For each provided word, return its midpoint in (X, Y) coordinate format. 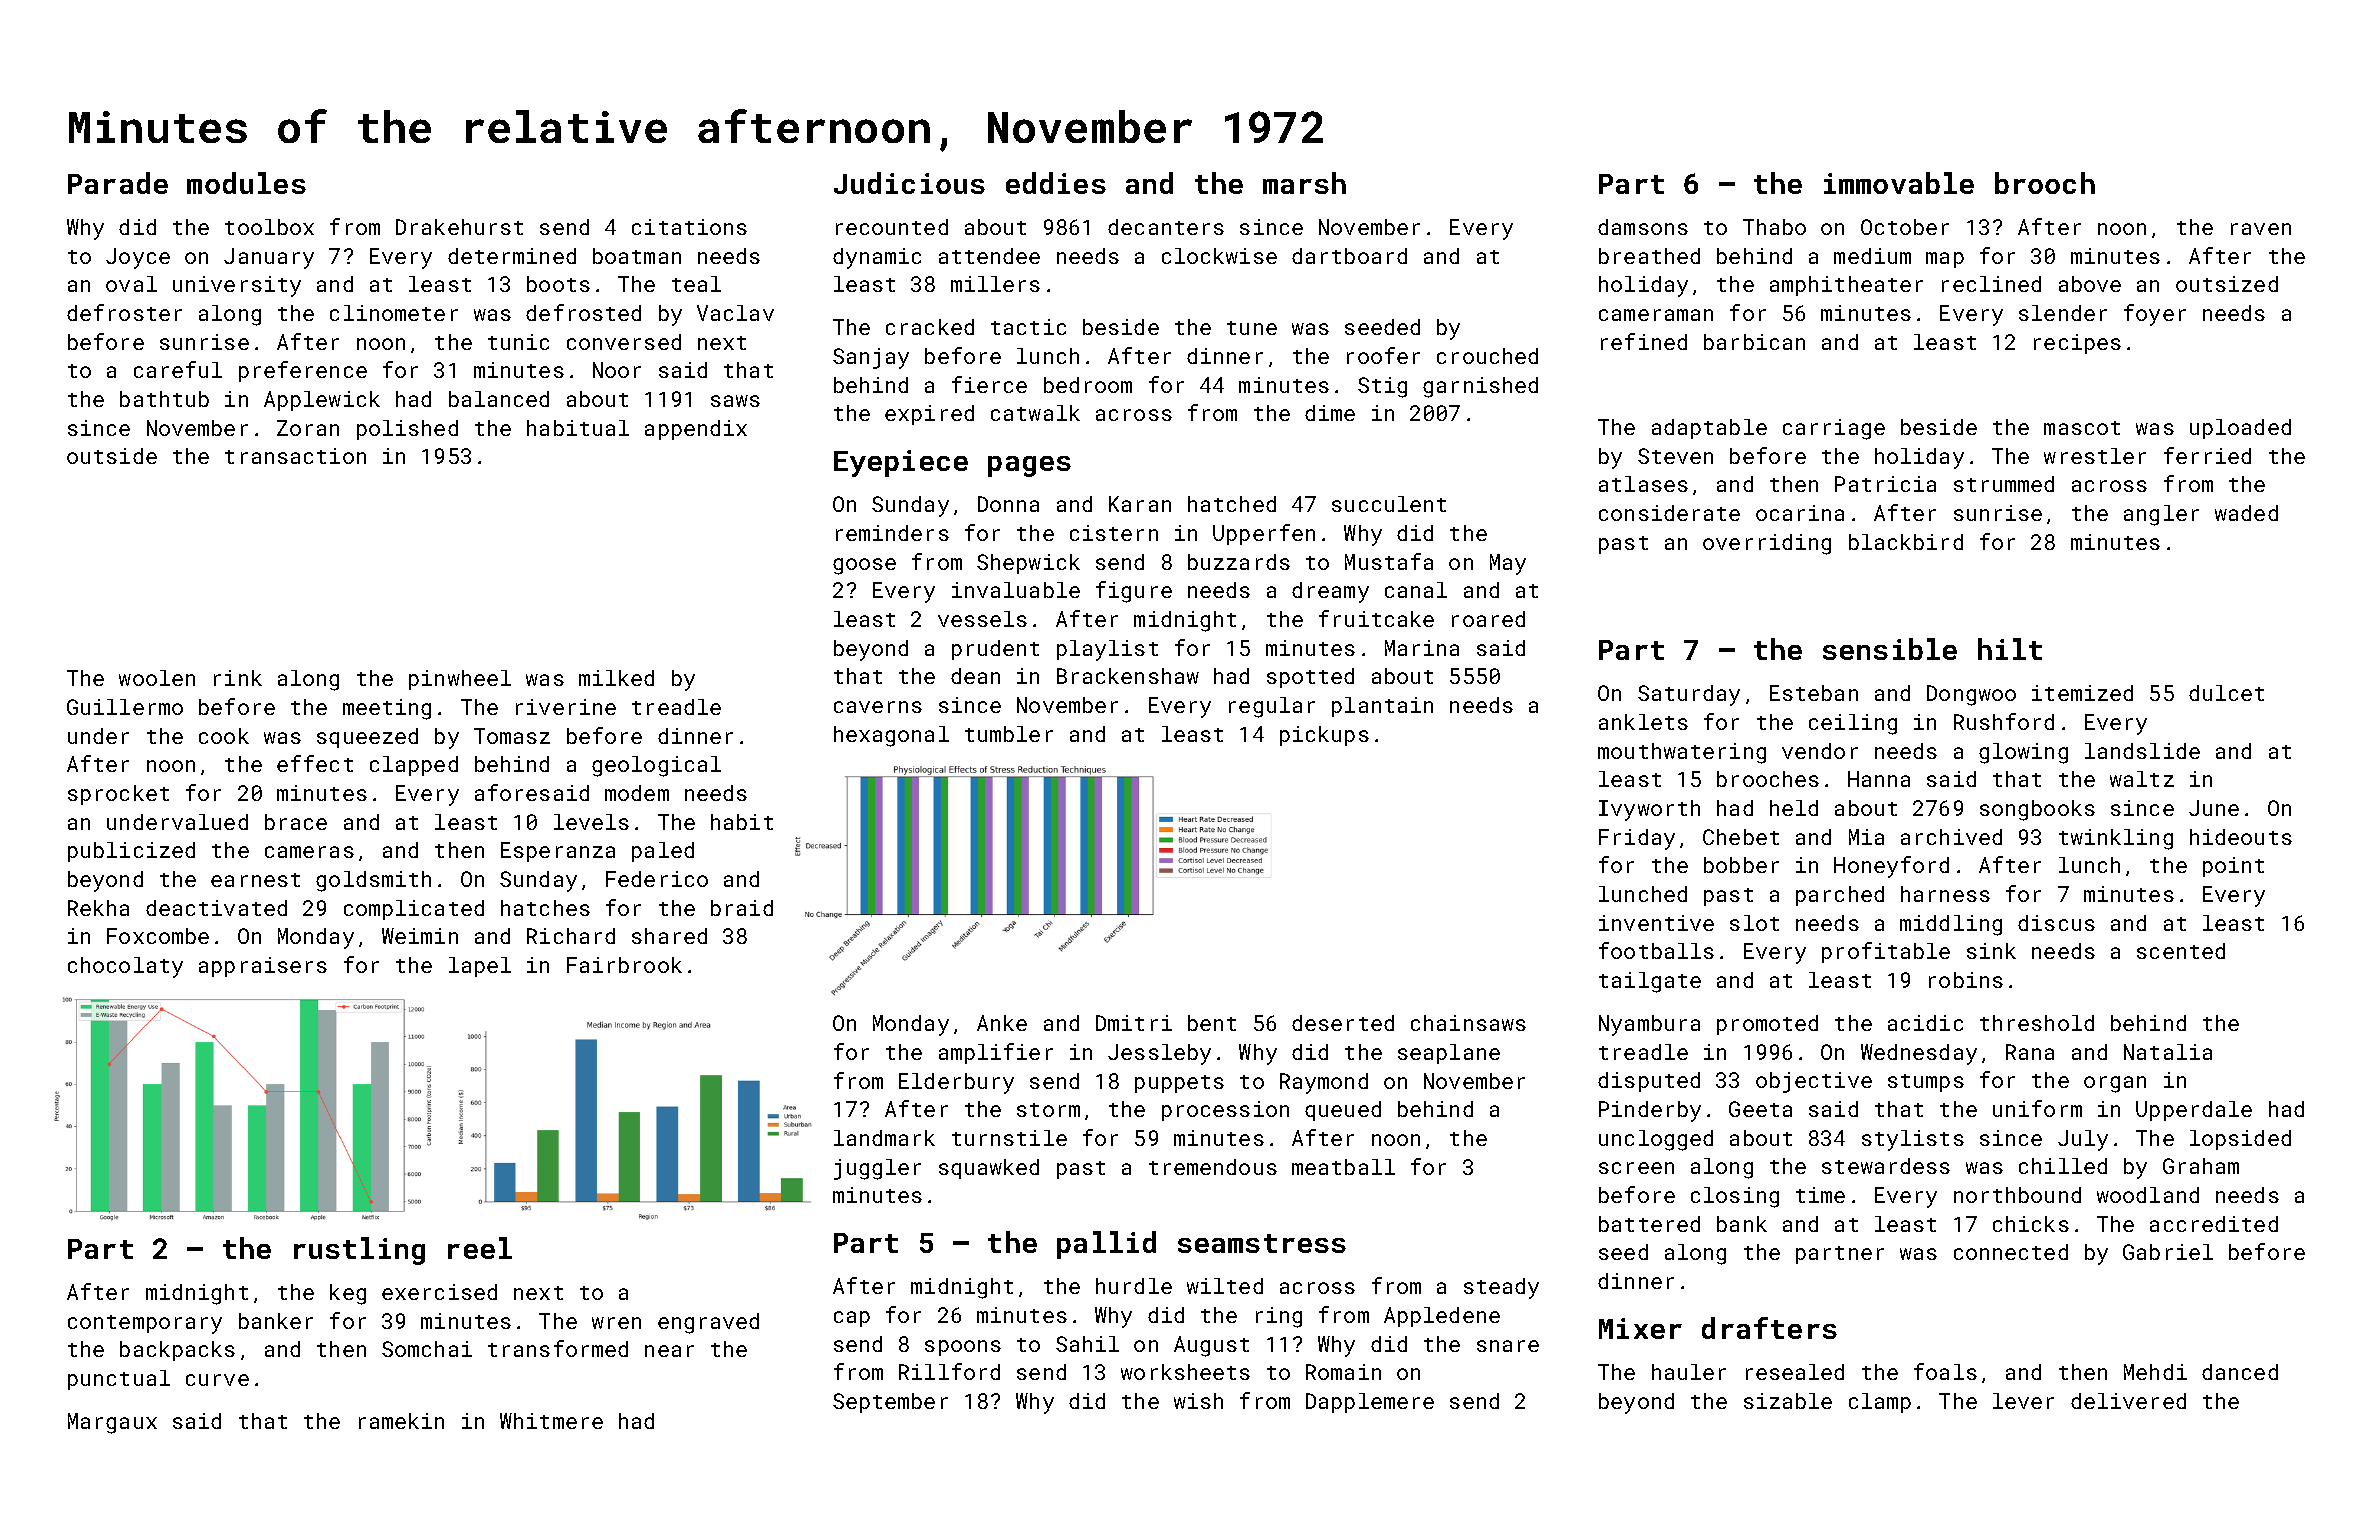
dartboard (1349, 256)
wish (1198, 1401)
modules (246, 183)
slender (2063, 313)
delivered (2128, 1401)
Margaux (112, 1423)
